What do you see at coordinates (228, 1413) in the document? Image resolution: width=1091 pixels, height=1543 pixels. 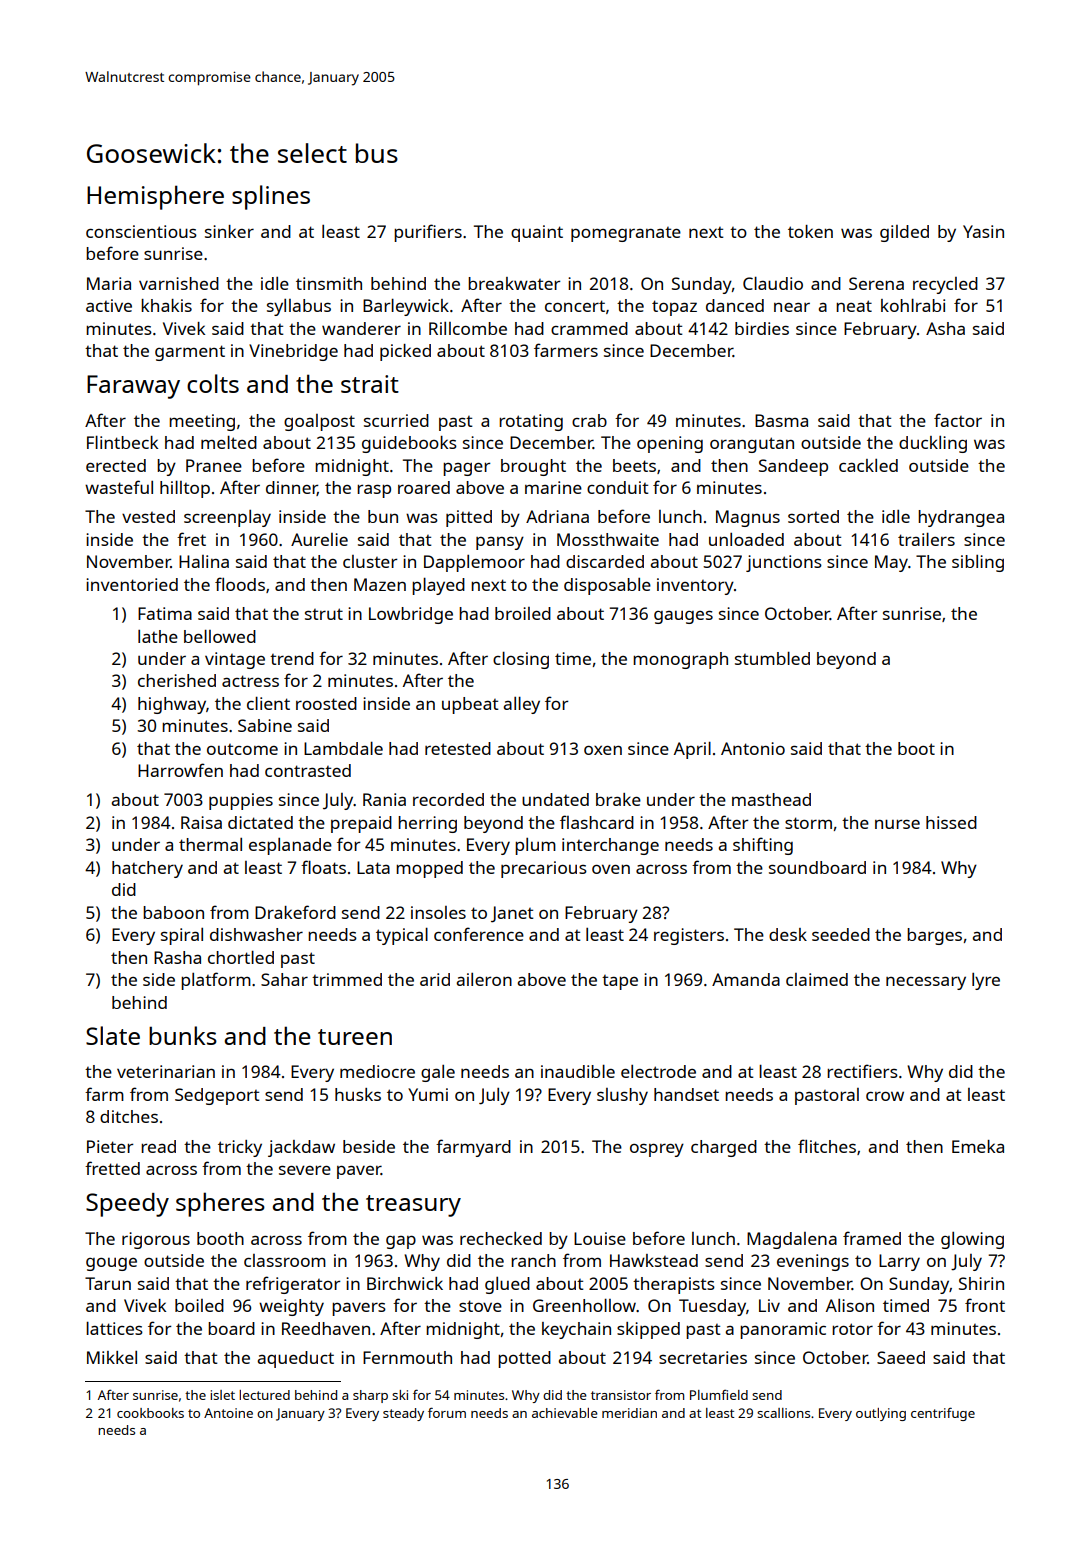 I see `Antoine` at bounding box center [228, 1413].
